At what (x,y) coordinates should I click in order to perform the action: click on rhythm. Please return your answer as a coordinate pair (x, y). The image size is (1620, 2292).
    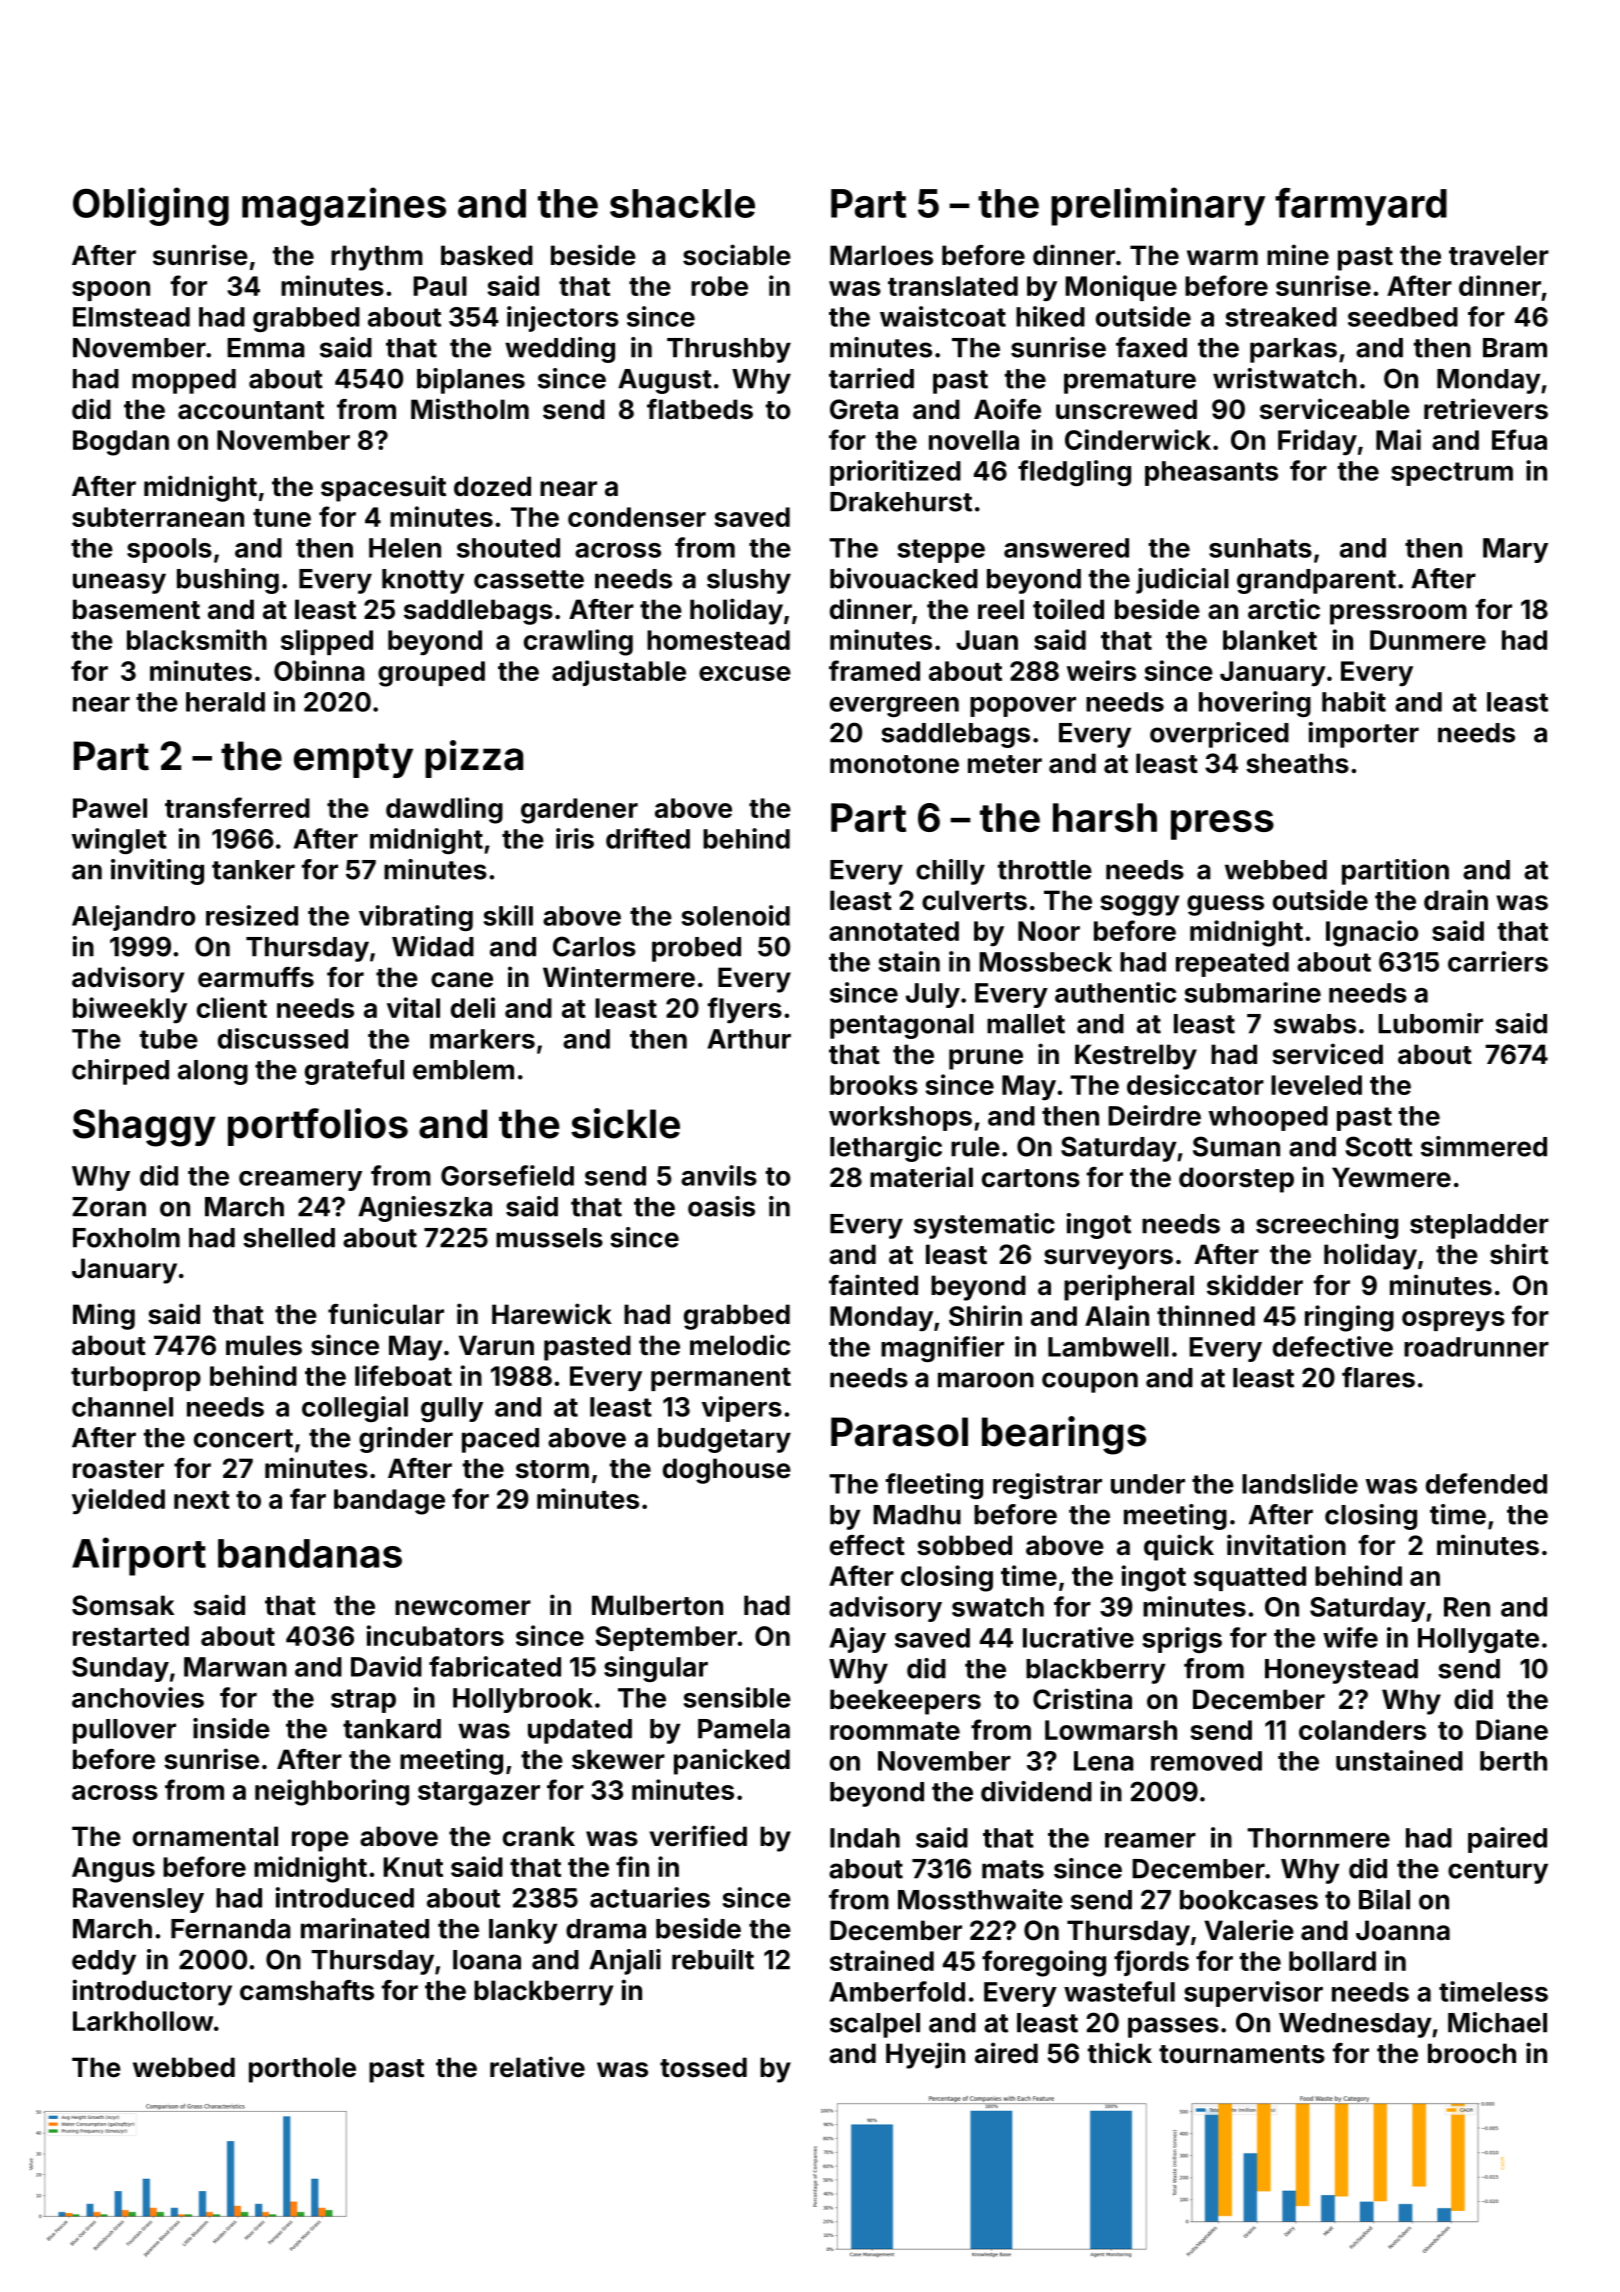
    Looking at the image, I should click on (377, 258).
